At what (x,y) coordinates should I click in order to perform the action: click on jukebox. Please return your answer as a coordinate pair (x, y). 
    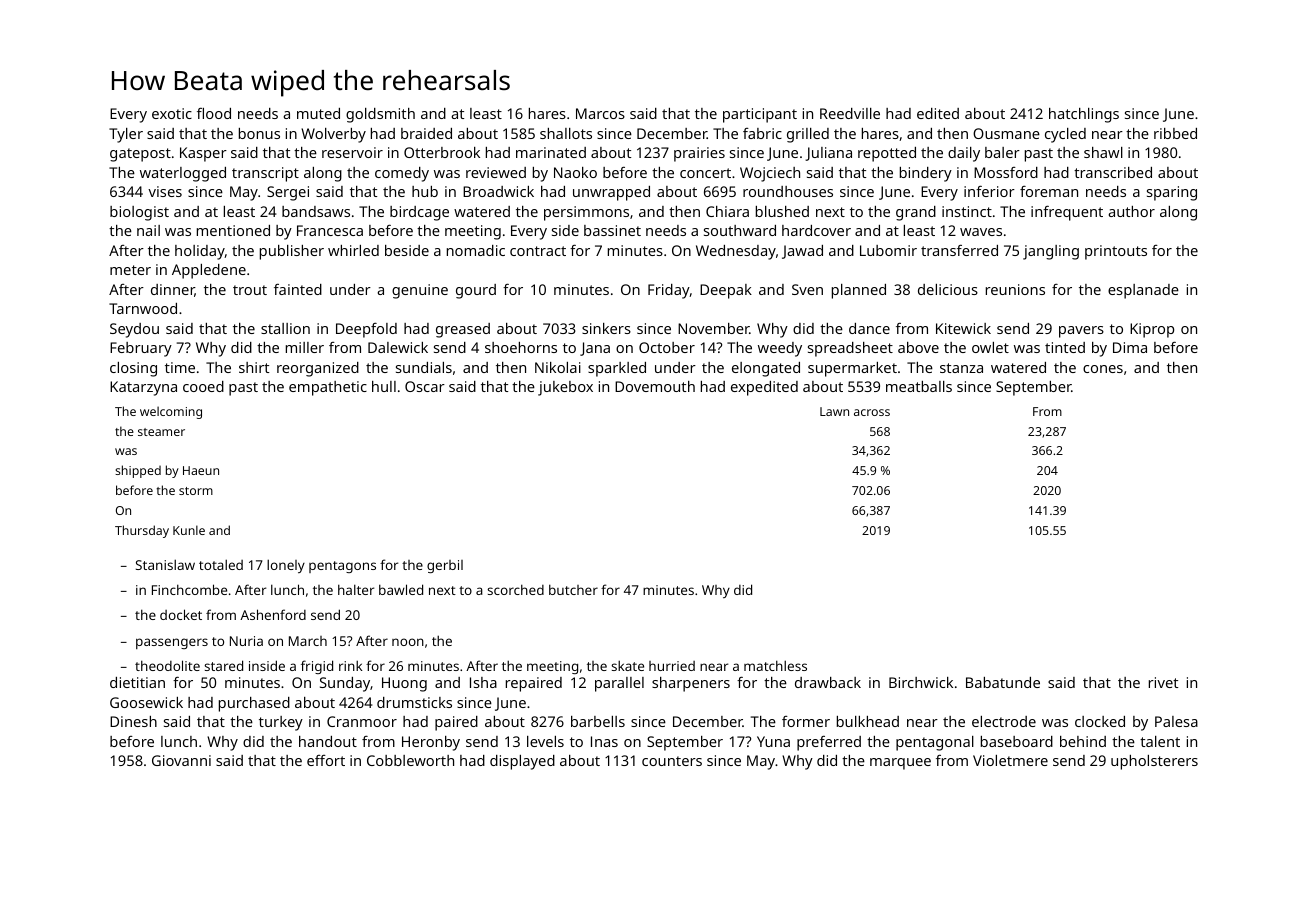
    Looking at the image, I should click on (565, 388).
